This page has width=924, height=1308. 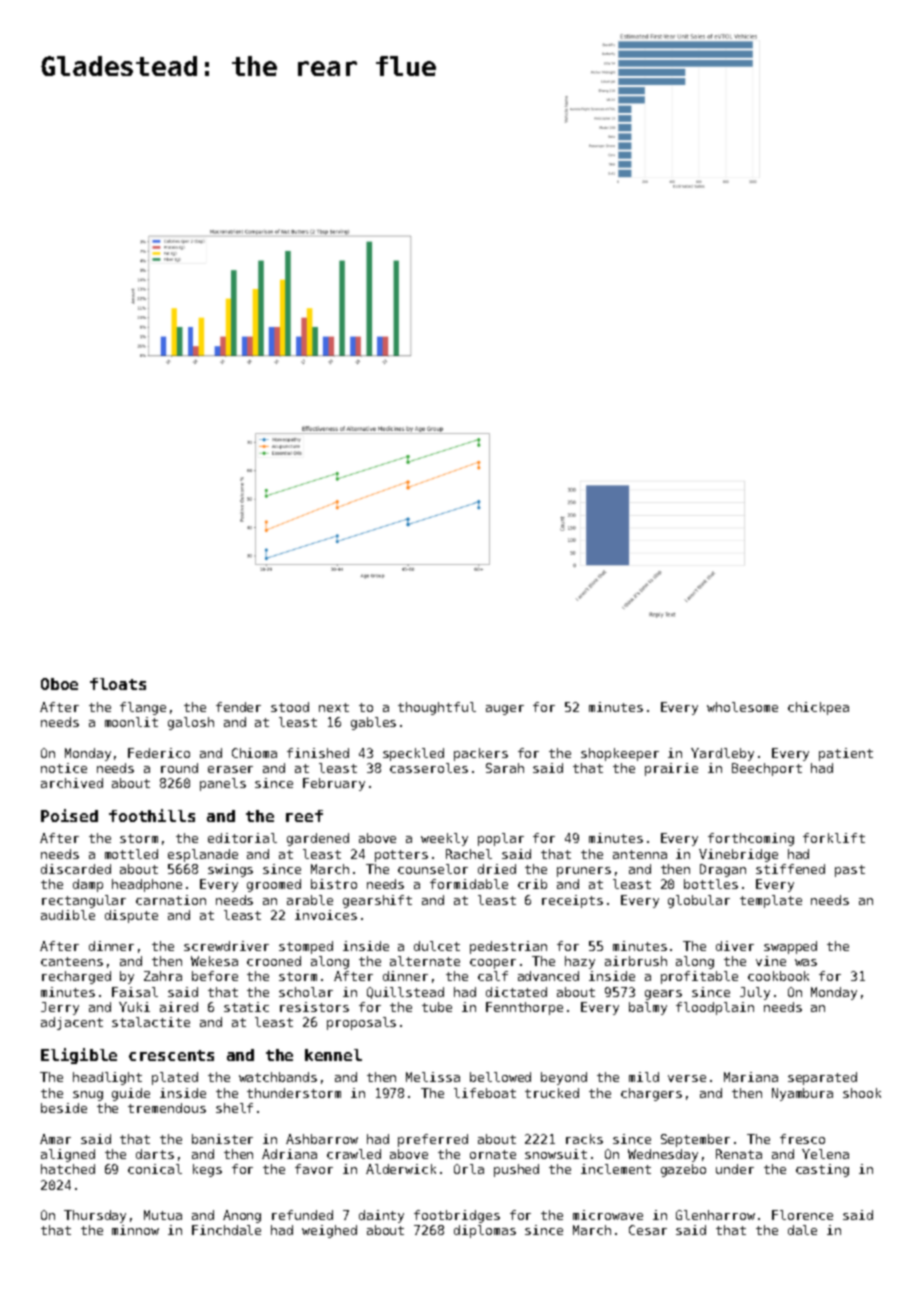 What do you see at coordinates (715, 1008) in the page?
I see `floodplain` at bounding box center [715, 1008].
